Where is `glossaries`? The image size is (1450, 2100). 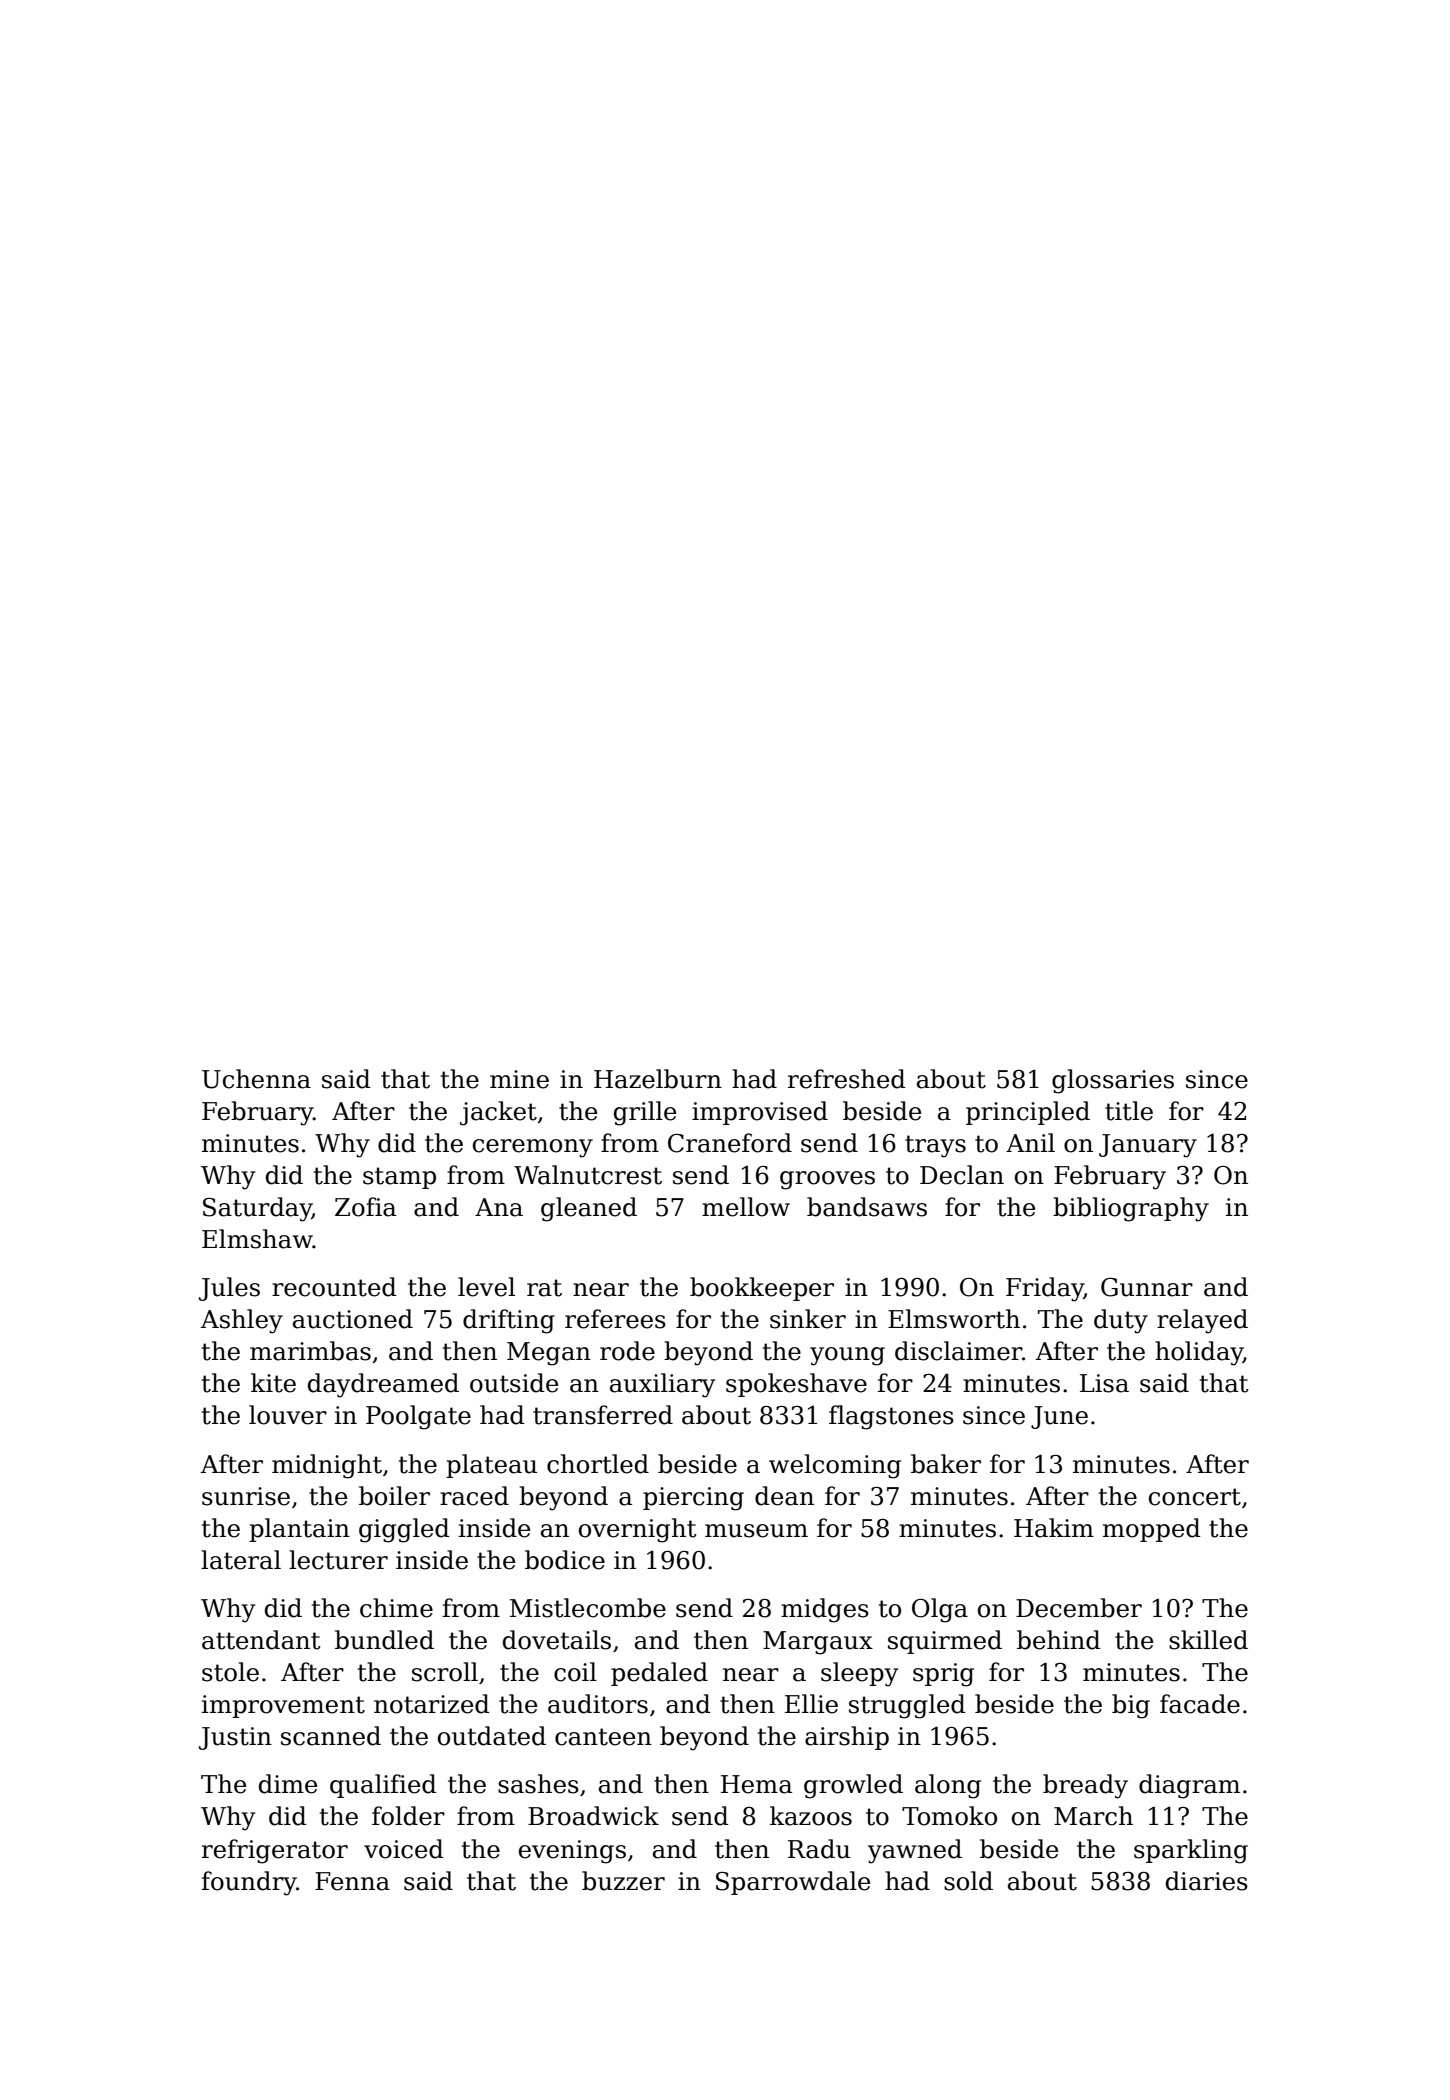 glossaries is located at coordinates (1113, 1081).
